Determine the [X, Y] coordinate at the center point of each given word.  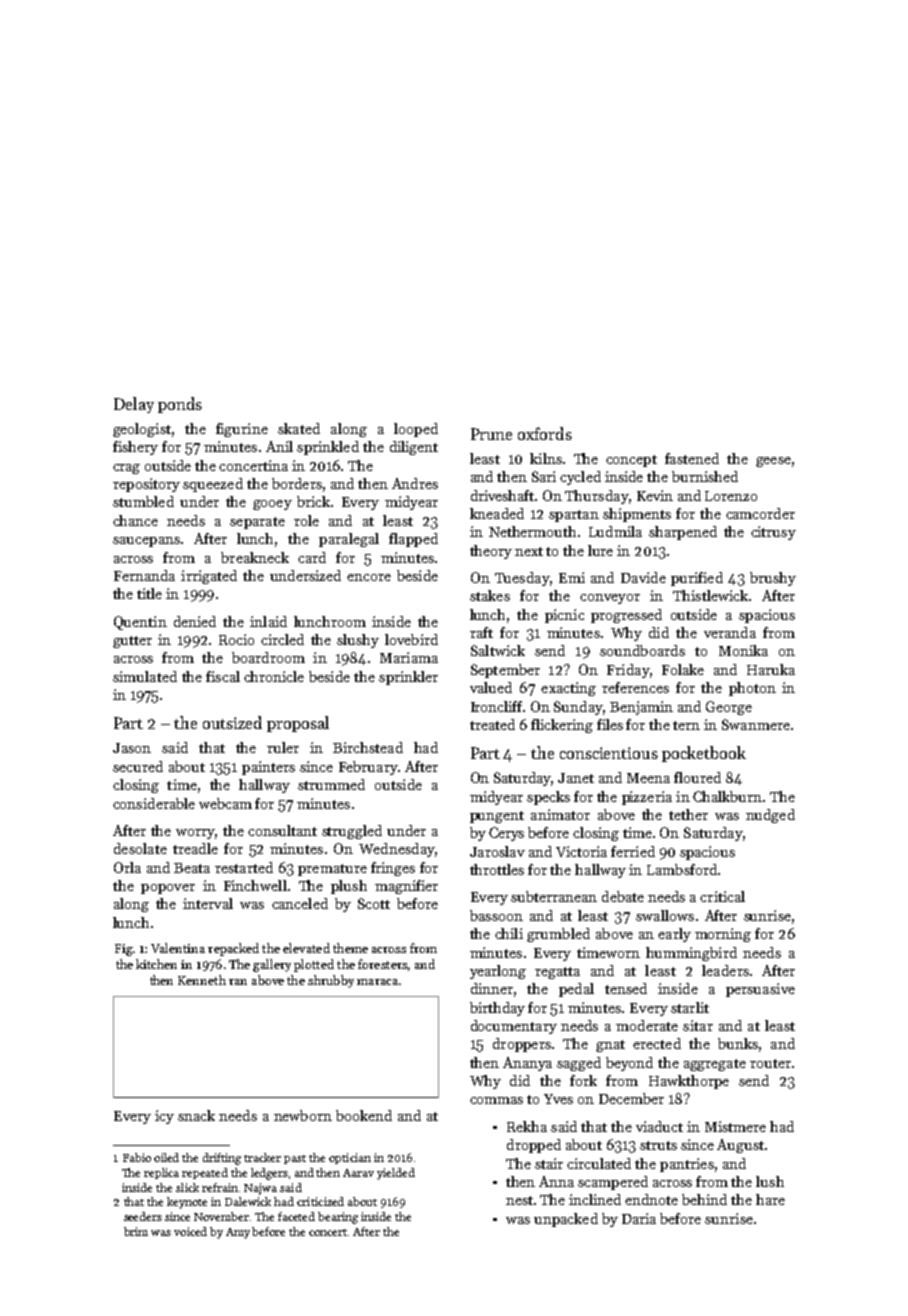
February [368, 768]
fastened [692, 458]
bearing [338, 1218]
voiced [190, 1231]
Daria [639, 1218]
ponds [180, 405]
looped [416, 430]
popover [168, 889]
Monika [743, 650]
